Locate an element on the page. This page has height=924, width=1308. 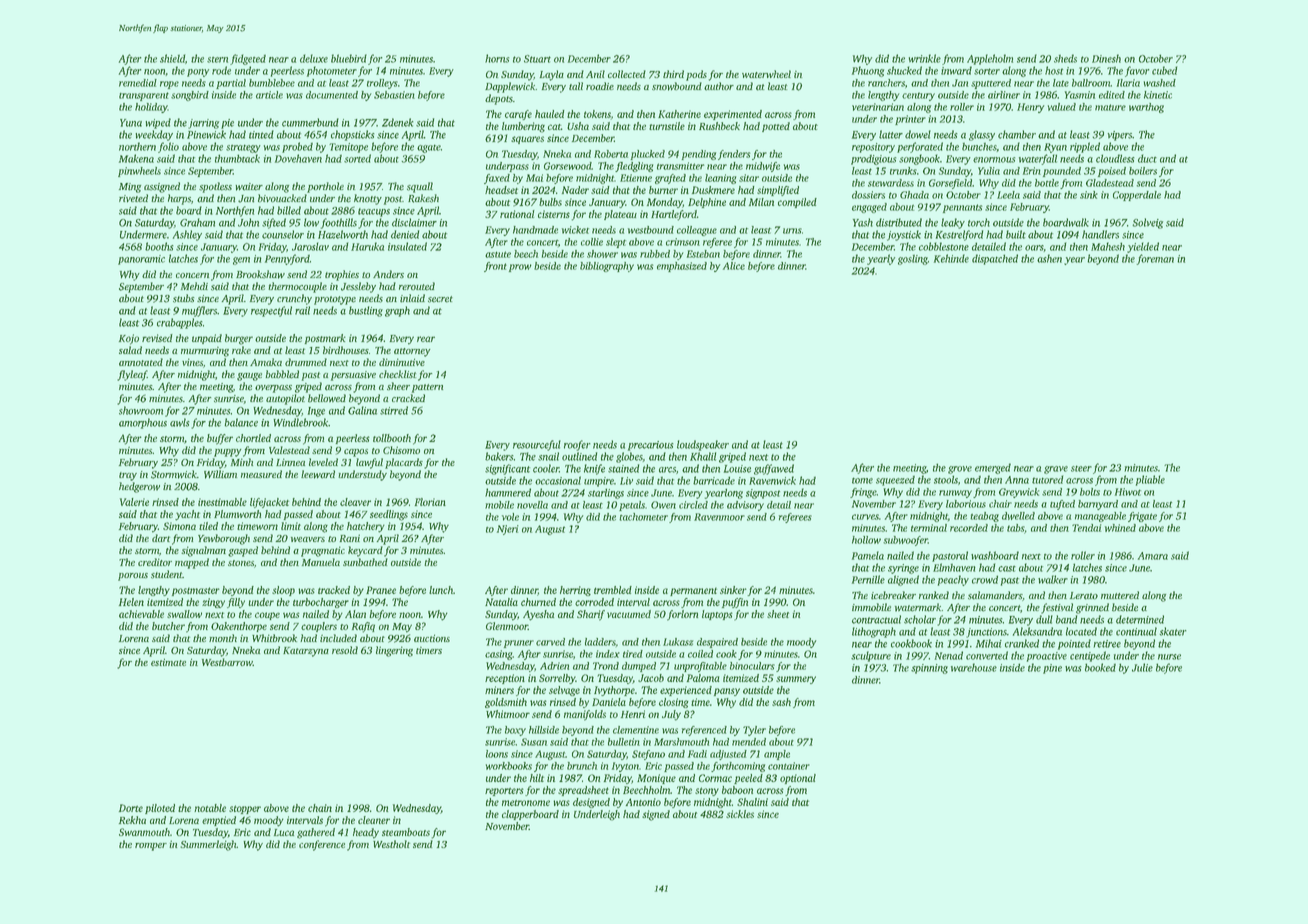
gosling is located at coordinates (913, 260).
